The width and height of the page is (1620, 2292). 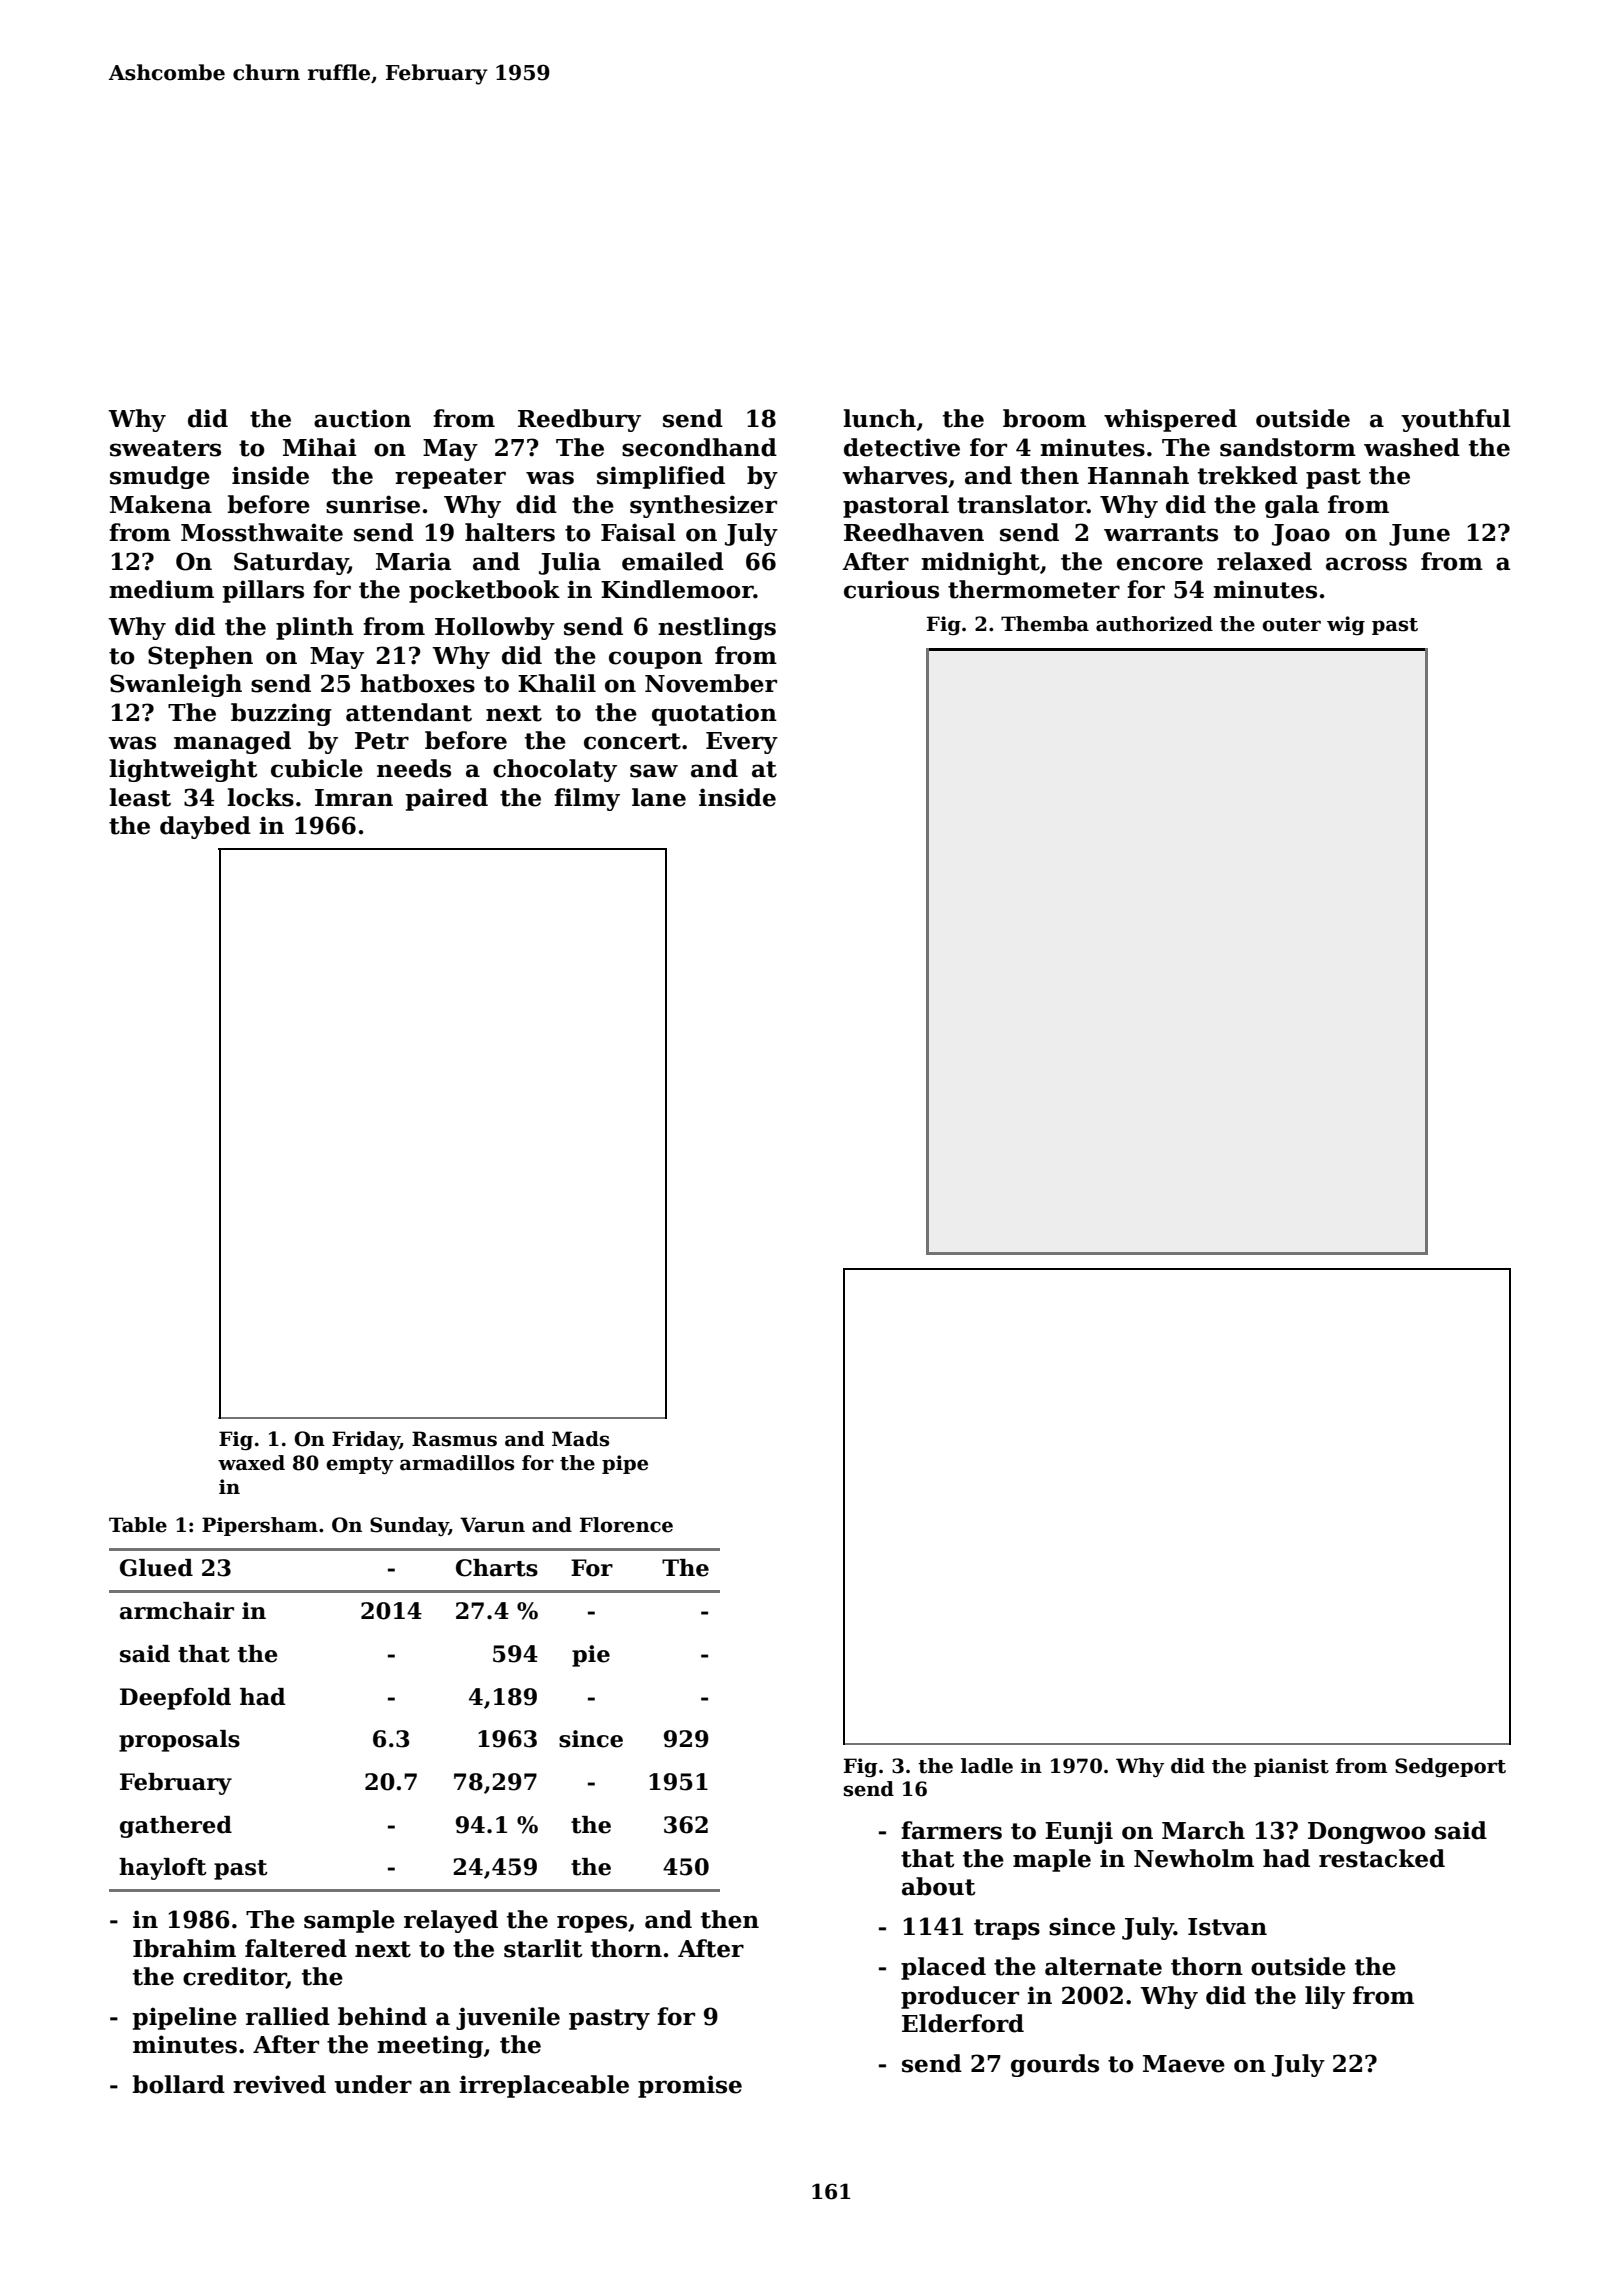 What do you see at coordinates (362, 418) in the page?
I see `auction` at bounding box center [362, 418].
